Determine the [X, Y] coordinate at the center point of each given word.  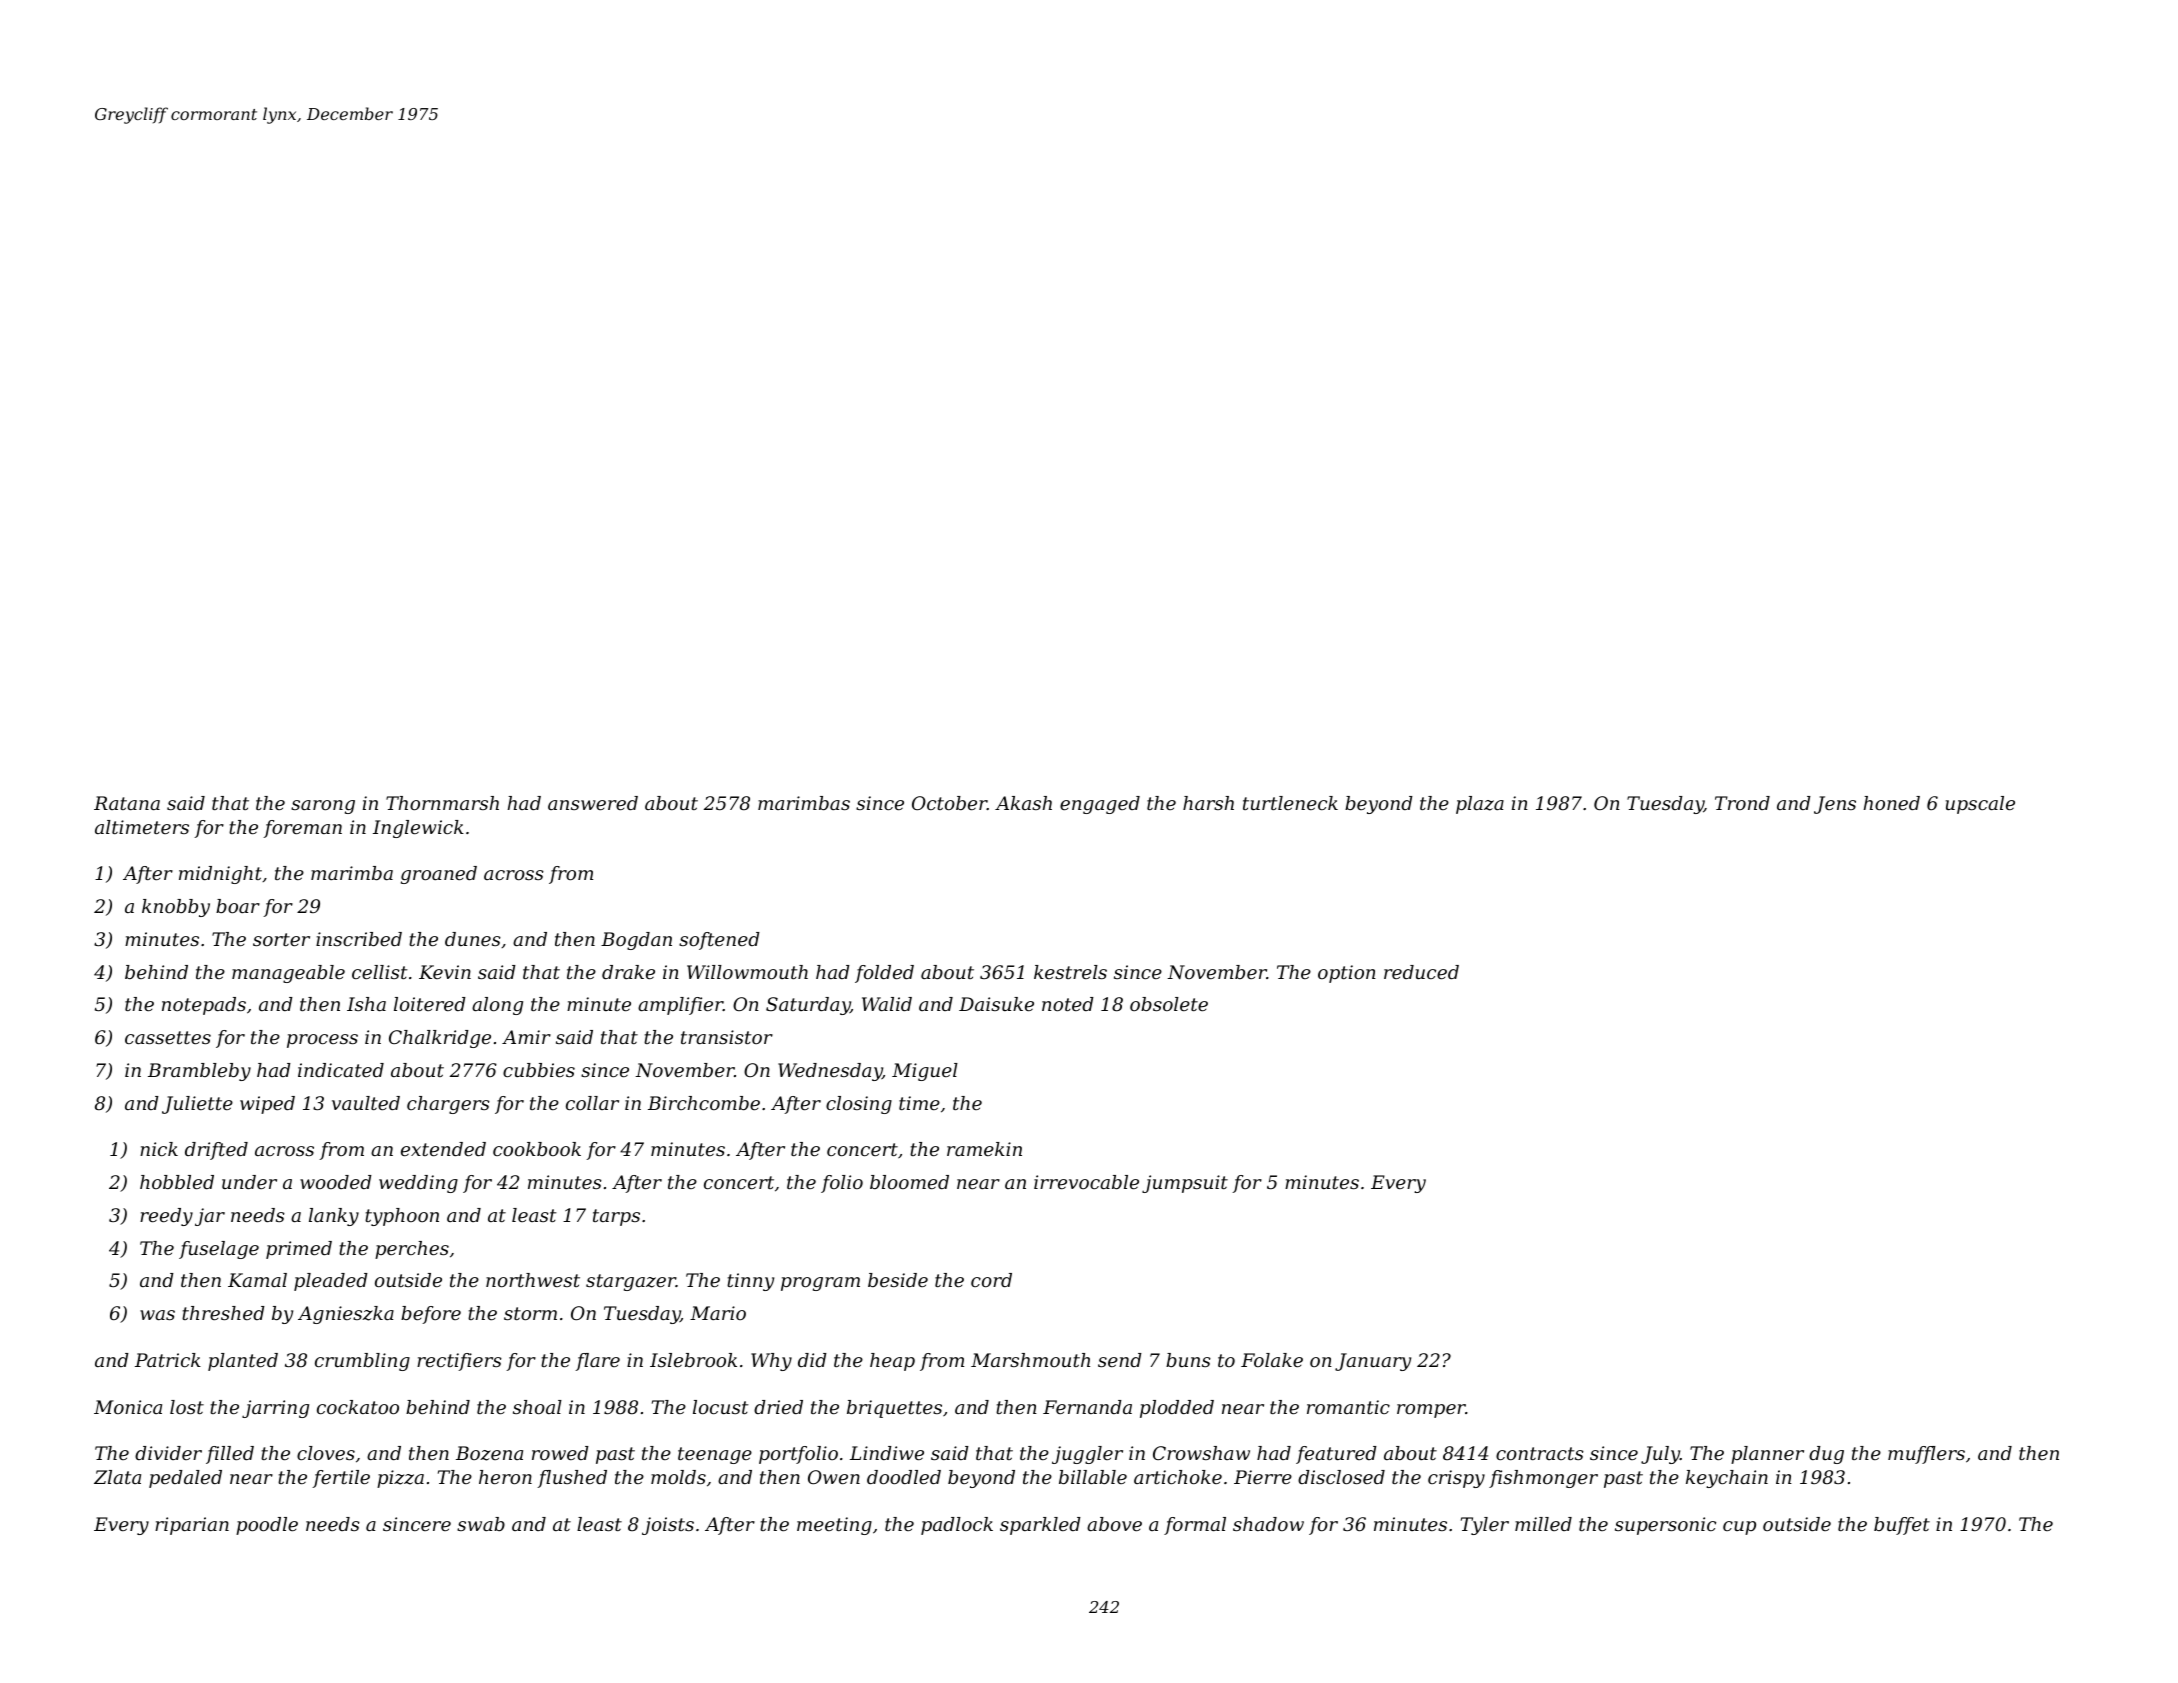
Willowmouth [747, 972]
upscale [1980, 805]
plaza [1480, 805]
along [497, 1006]
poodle [267, 1526]
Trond [1742, 803]
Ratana [127, 803]
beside [898, 1280]
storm [530, 1313]
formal [1195, 1526]
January [1373, 1362]
